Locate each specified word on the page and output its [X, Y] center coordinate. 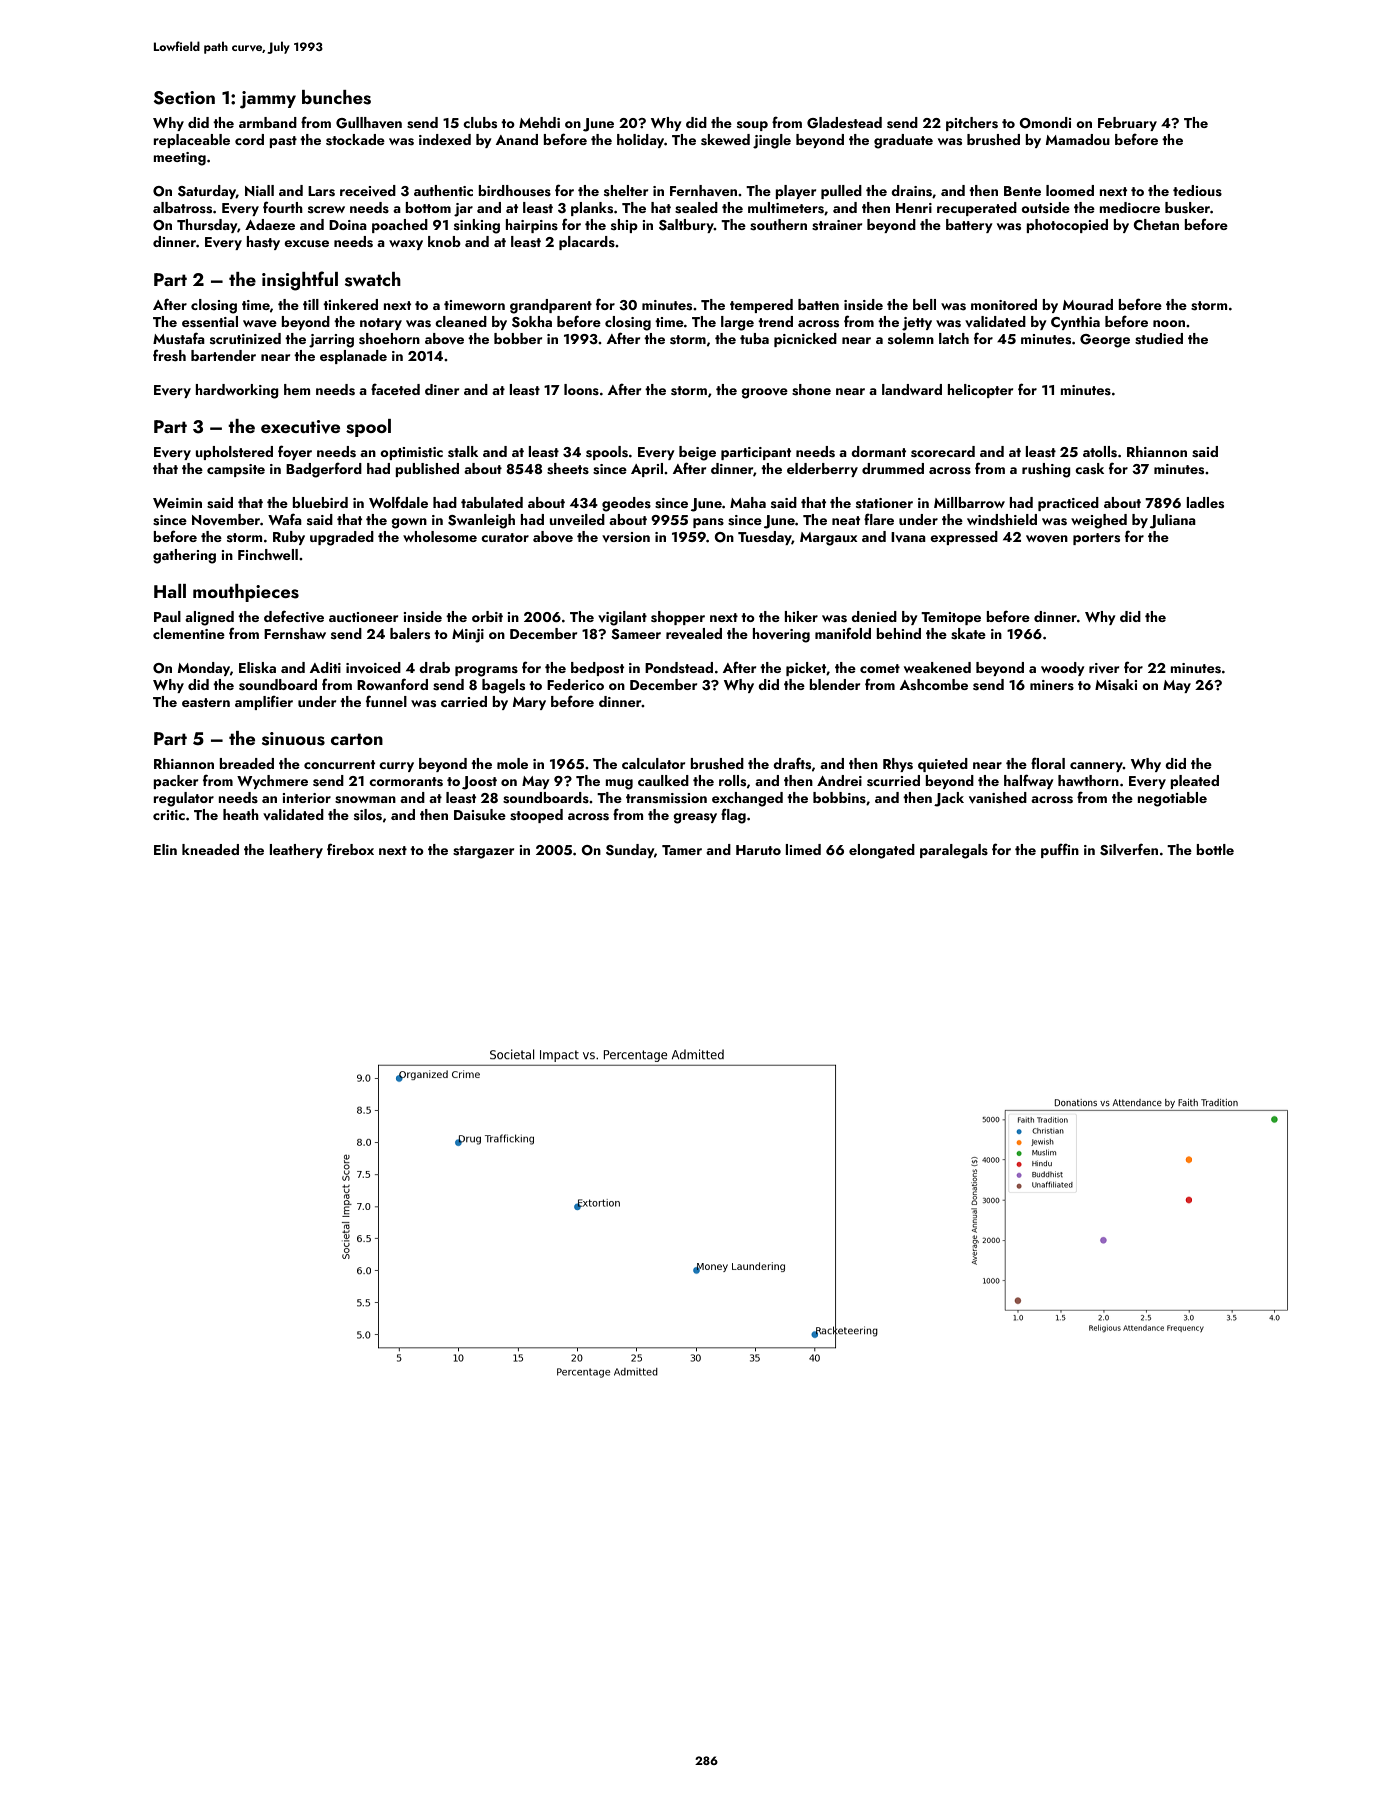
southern [778, 225]
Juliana [1173, 521]
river [1104, 668]
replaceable [191, 141]
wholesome [440, 537]
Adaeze [270, 224]
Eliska [257, 667]
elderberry [822, 470]
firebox [350, 849]
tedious [1197, 190]
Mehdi [539, 122]
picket [806, 669]
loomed [1070, 190]
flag [733, 816]
